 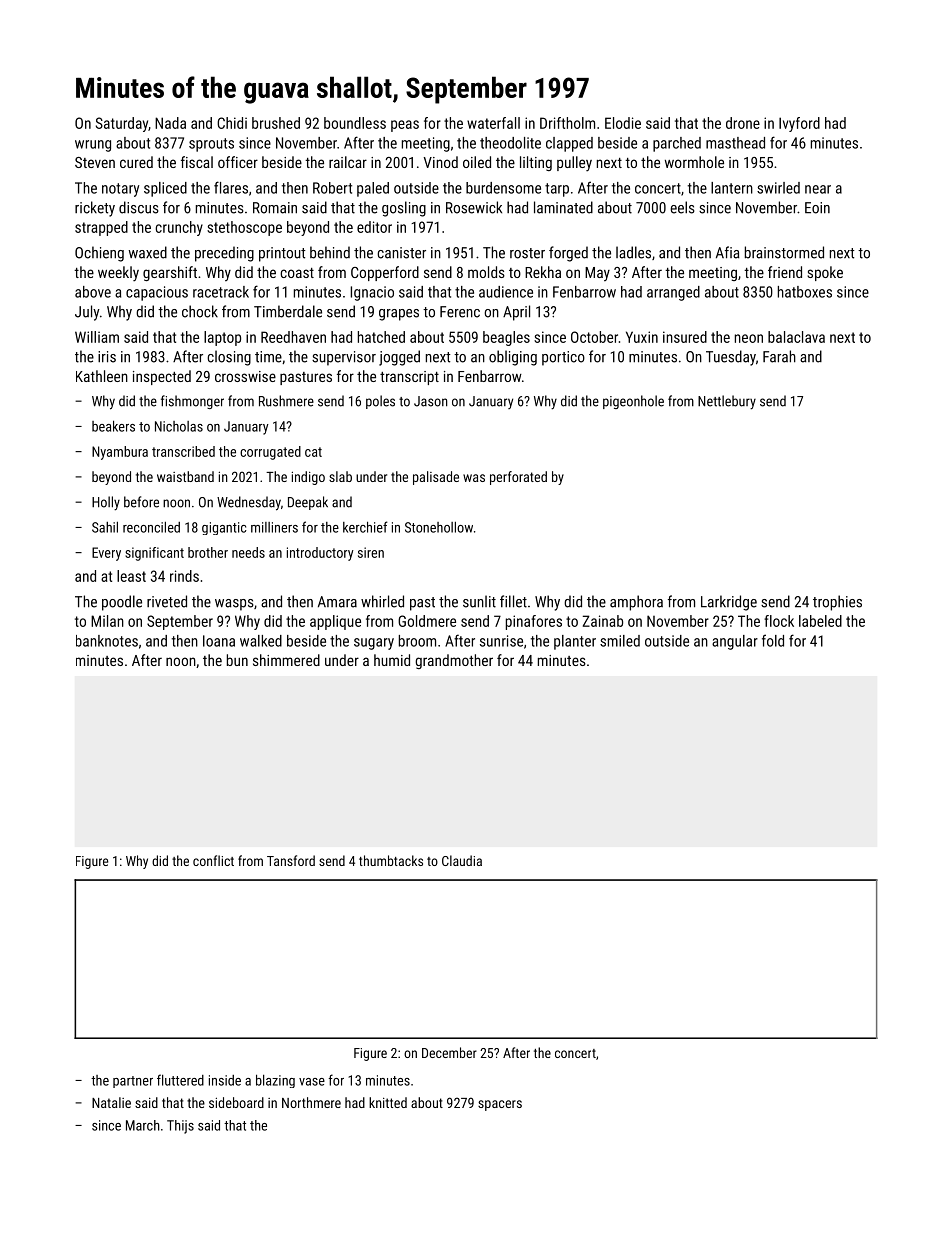 What do you see at coordinates (825, 273) in the document?
I see `spoke` at bounding box center [825, 273].
